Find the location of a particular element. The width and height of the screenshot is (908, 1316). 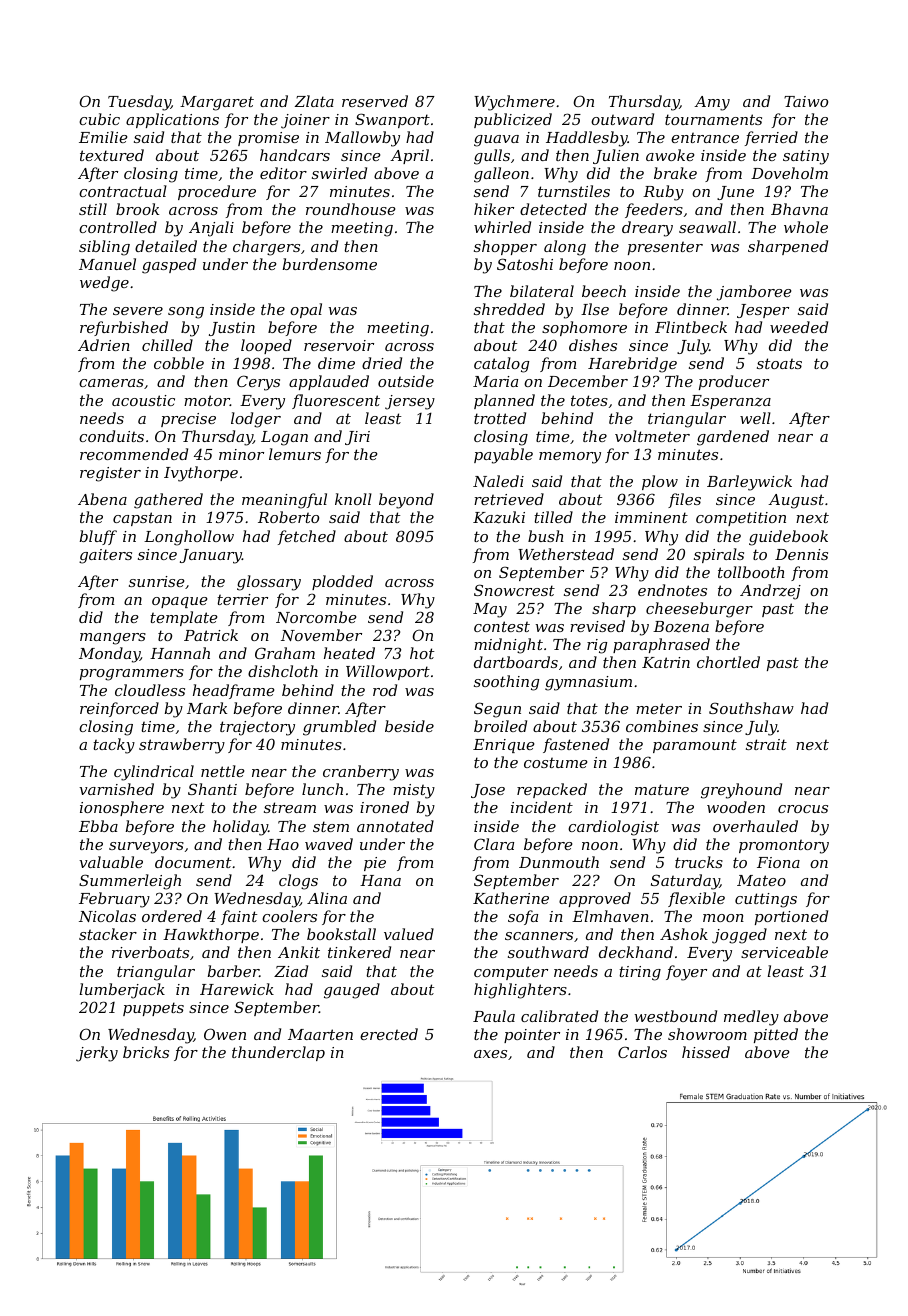

erected is located at coordinates (389, 1034).
